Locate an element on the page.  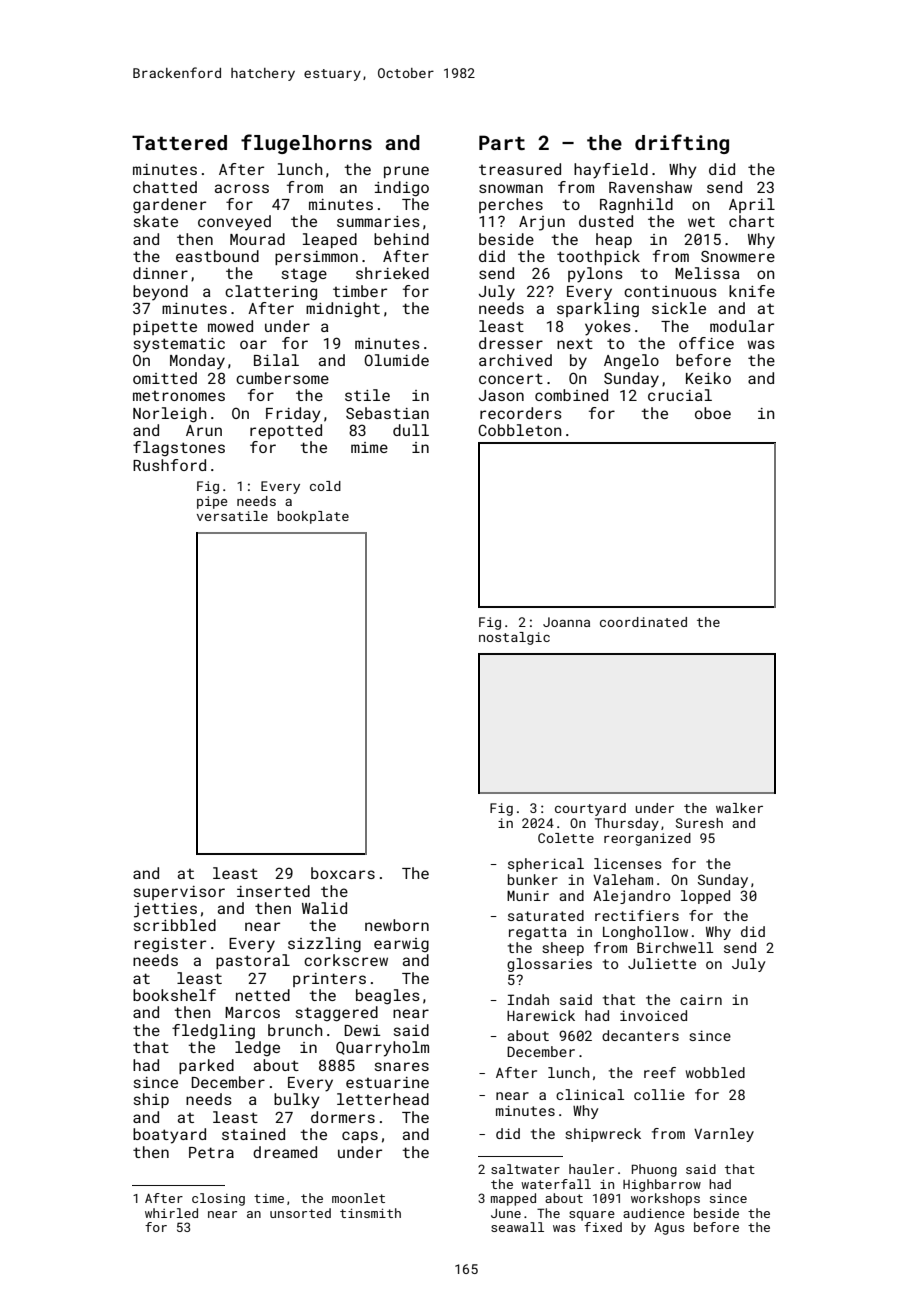
drifting is located at coordinates (682, 144).
